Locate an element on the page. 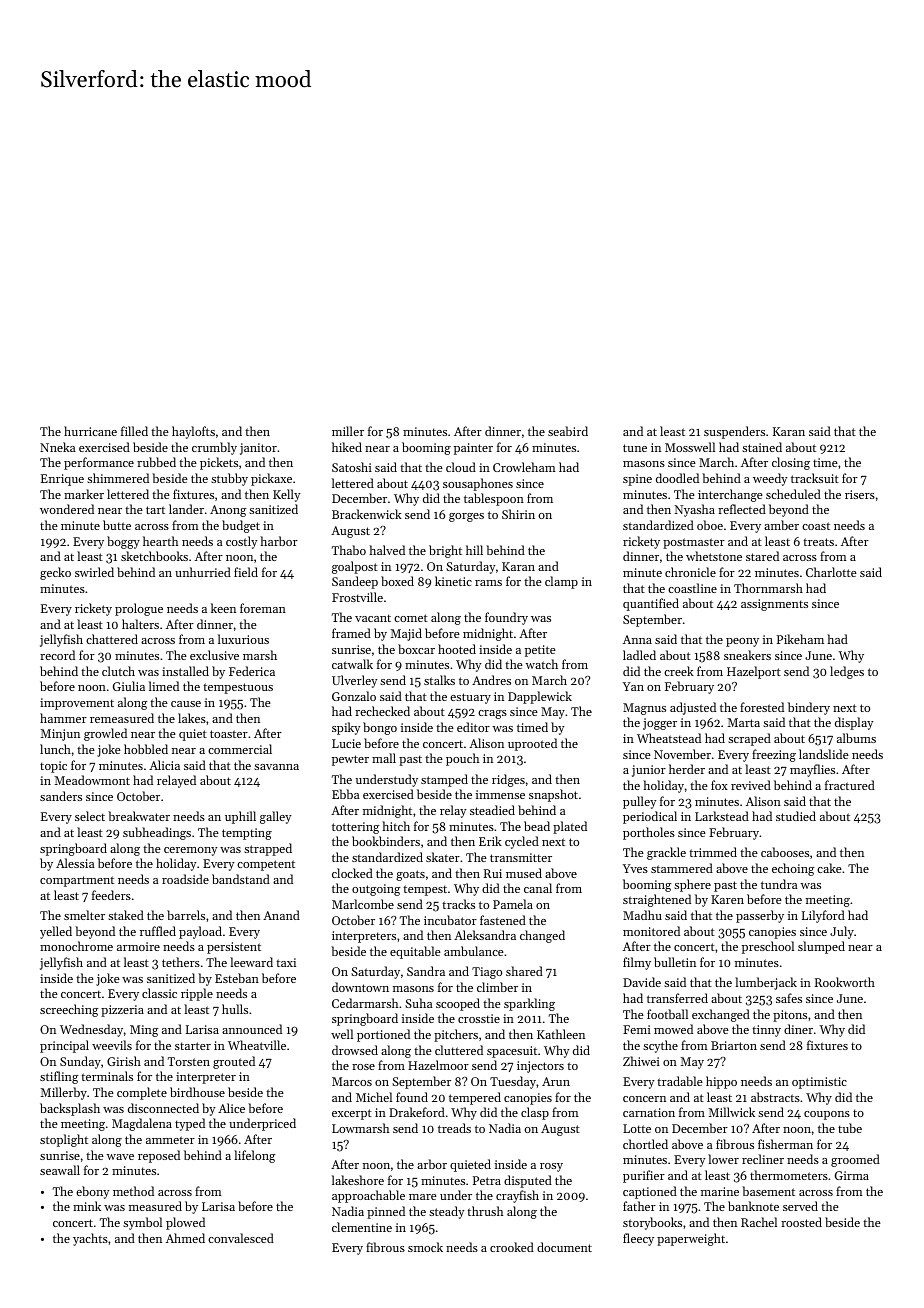 The height and width of the page is (1308, 924). haylofts is located at coordinates (193, 432).
